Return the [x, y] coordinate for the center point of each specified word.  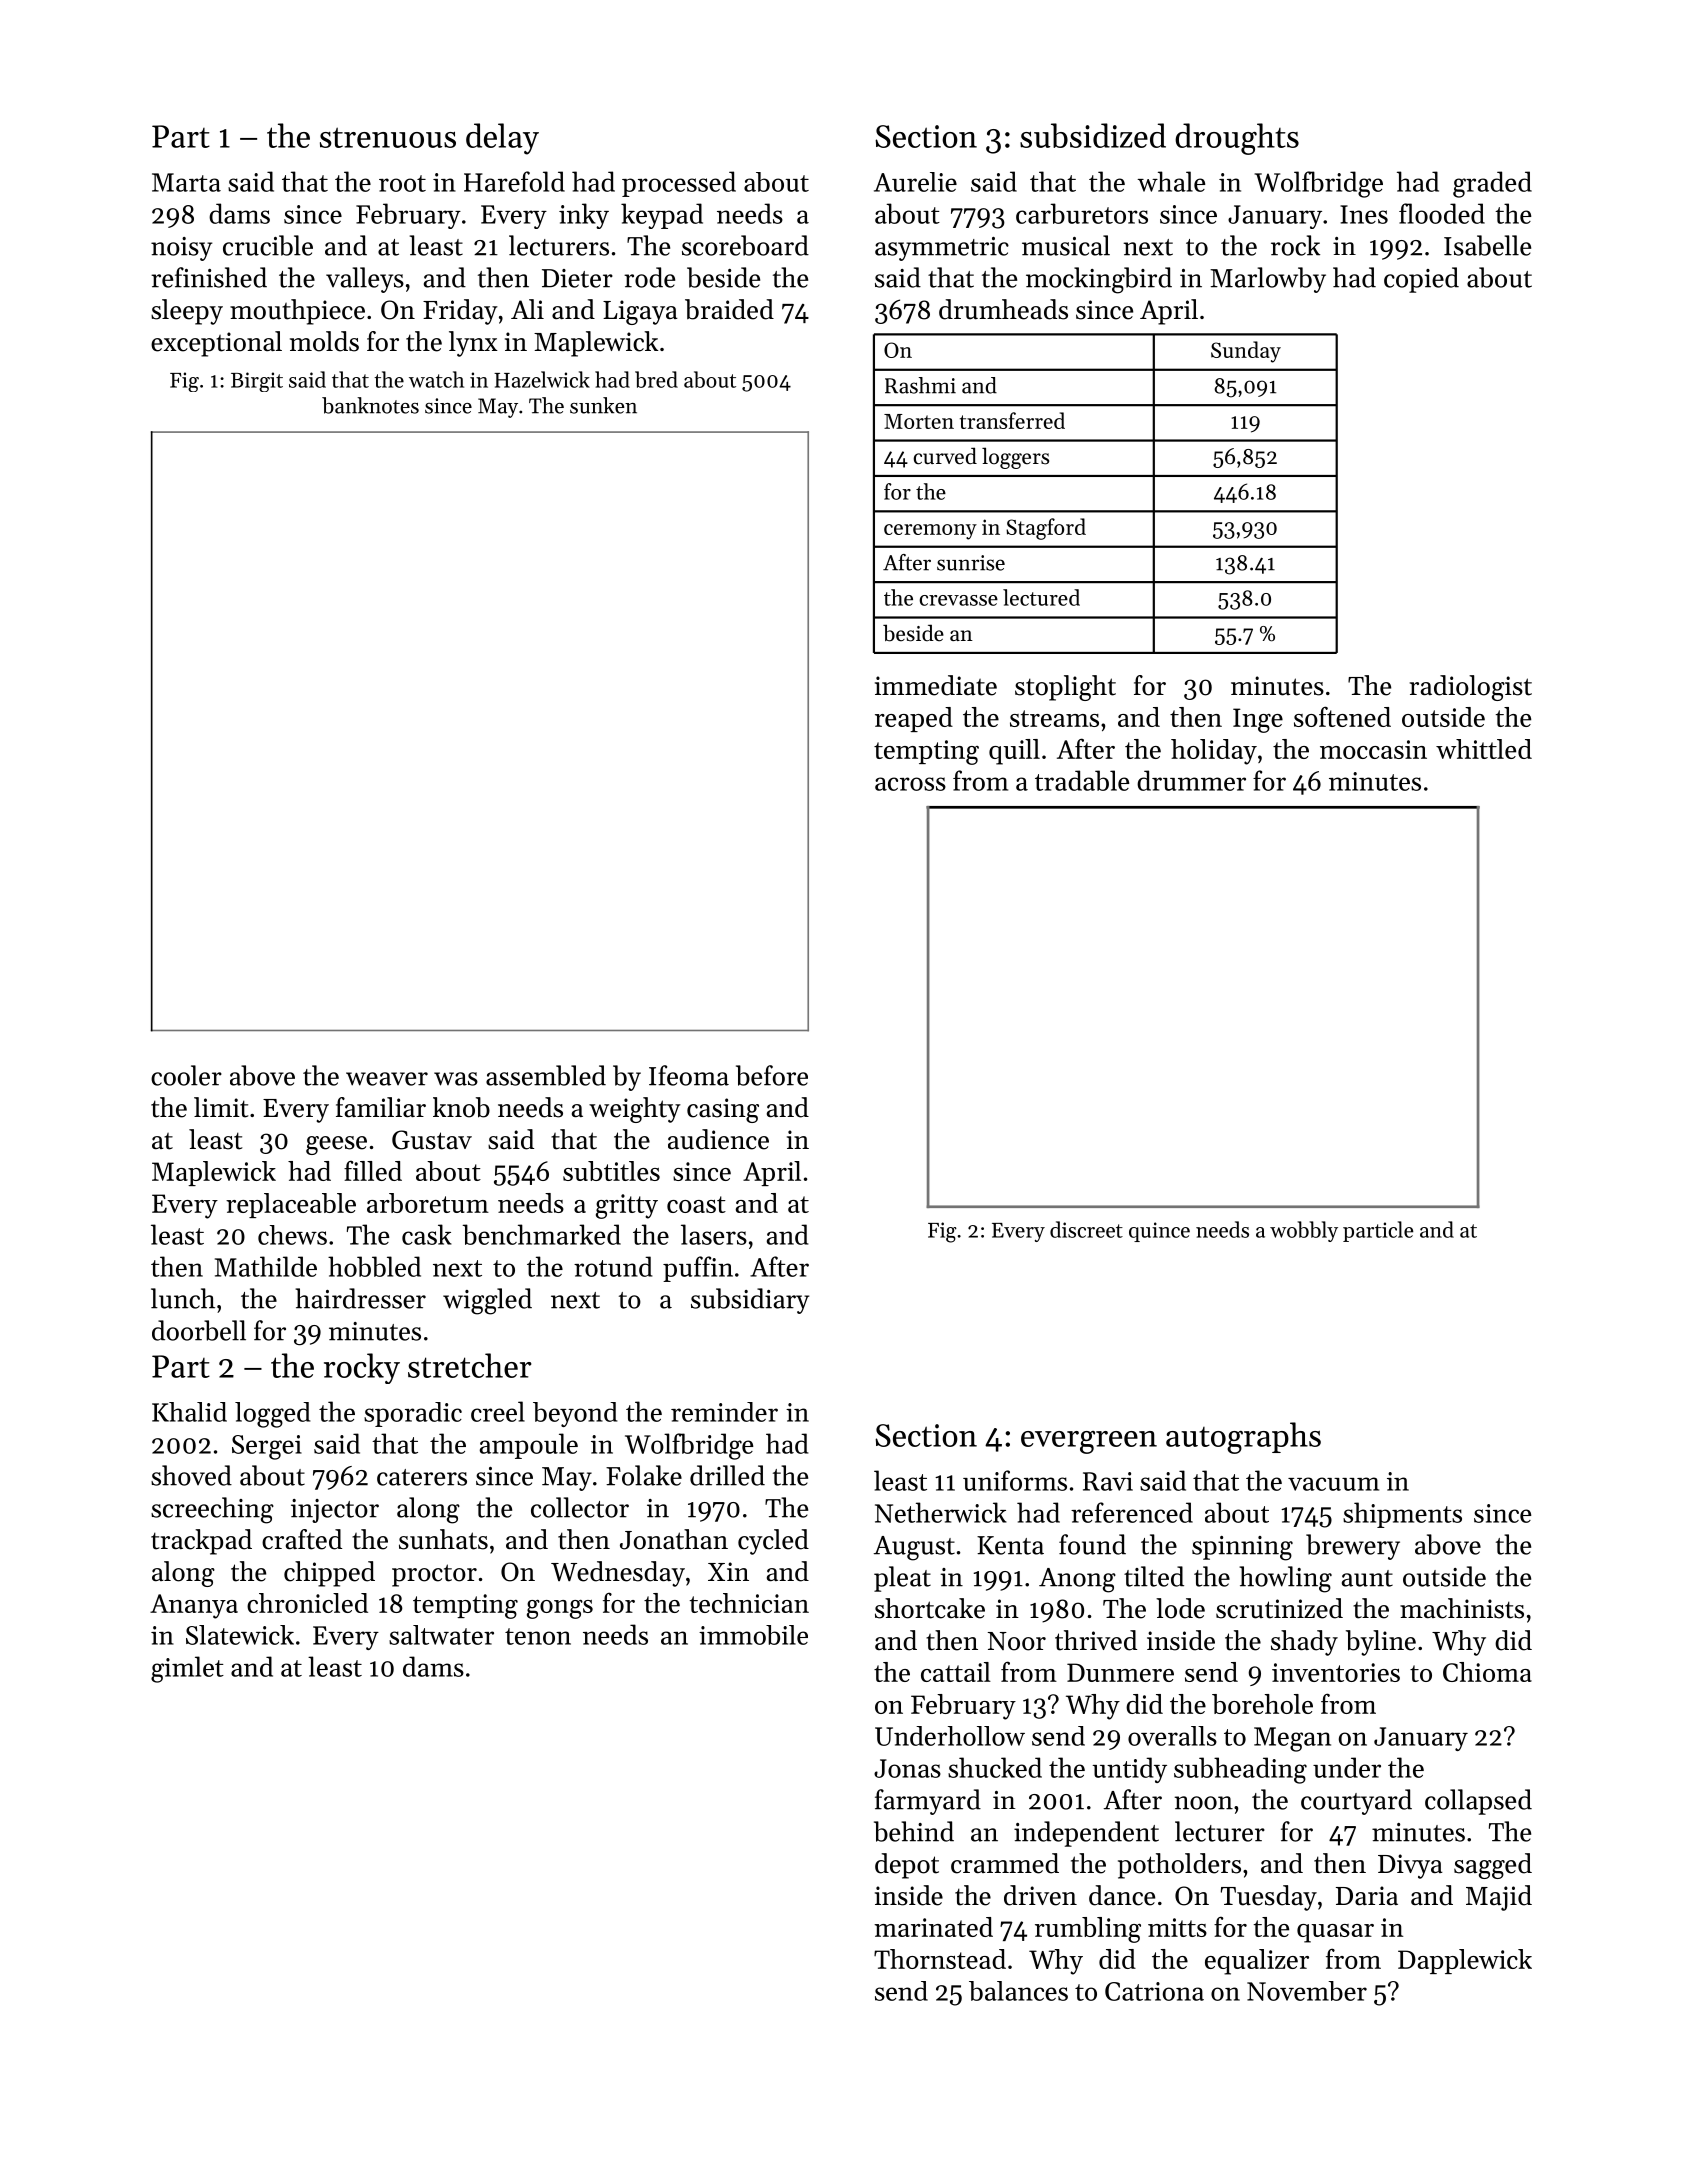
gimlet [187, 1669]
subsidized [1093, 135]
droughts [1237, 139]
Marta [186, 182]
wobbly [1304, 1231]
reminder [724, 1412]
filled [373, 1170]
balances [1018, 1991]
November [1307, 1991]
